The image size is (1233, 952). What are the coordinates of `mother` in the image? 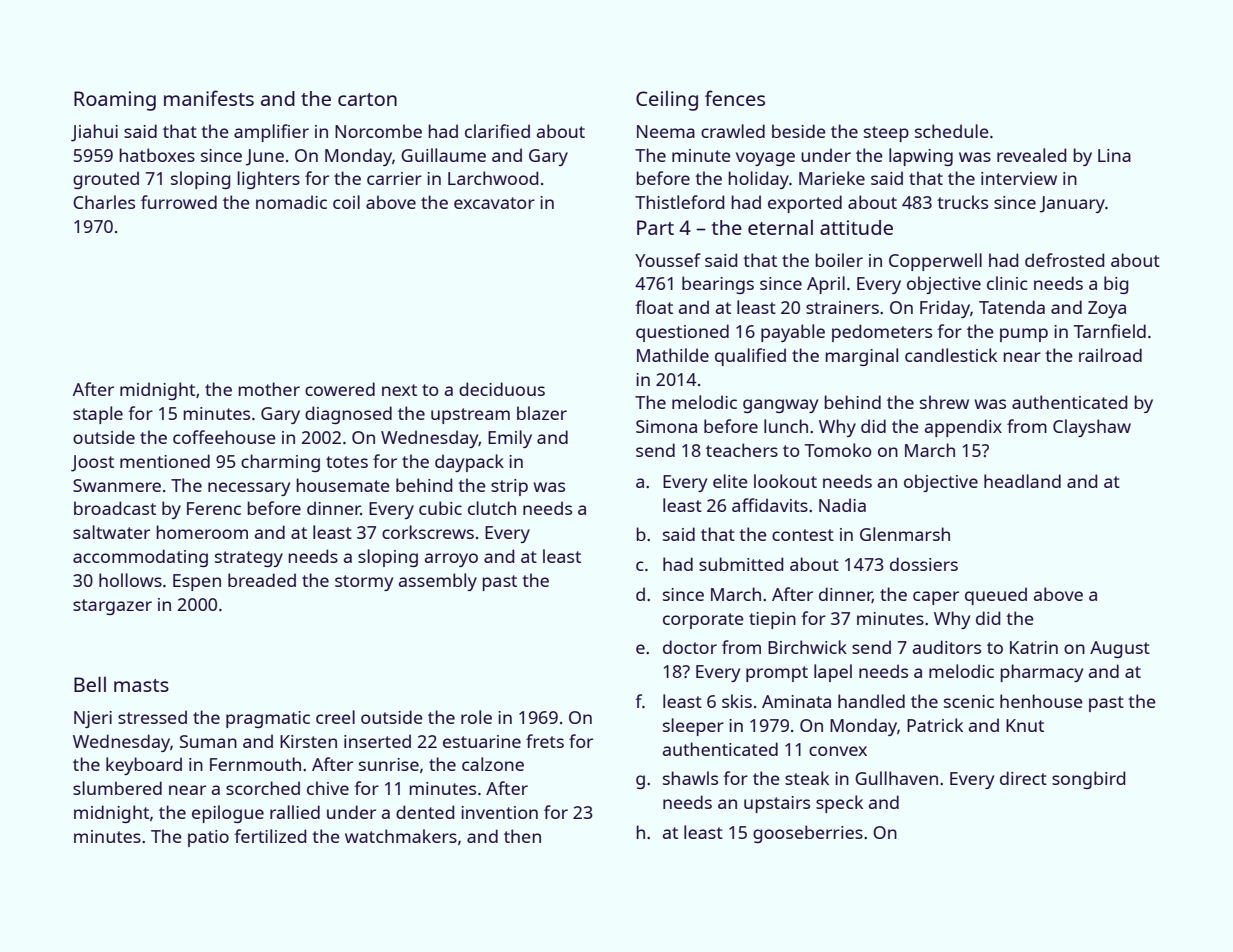 It's located at (269, 389).
